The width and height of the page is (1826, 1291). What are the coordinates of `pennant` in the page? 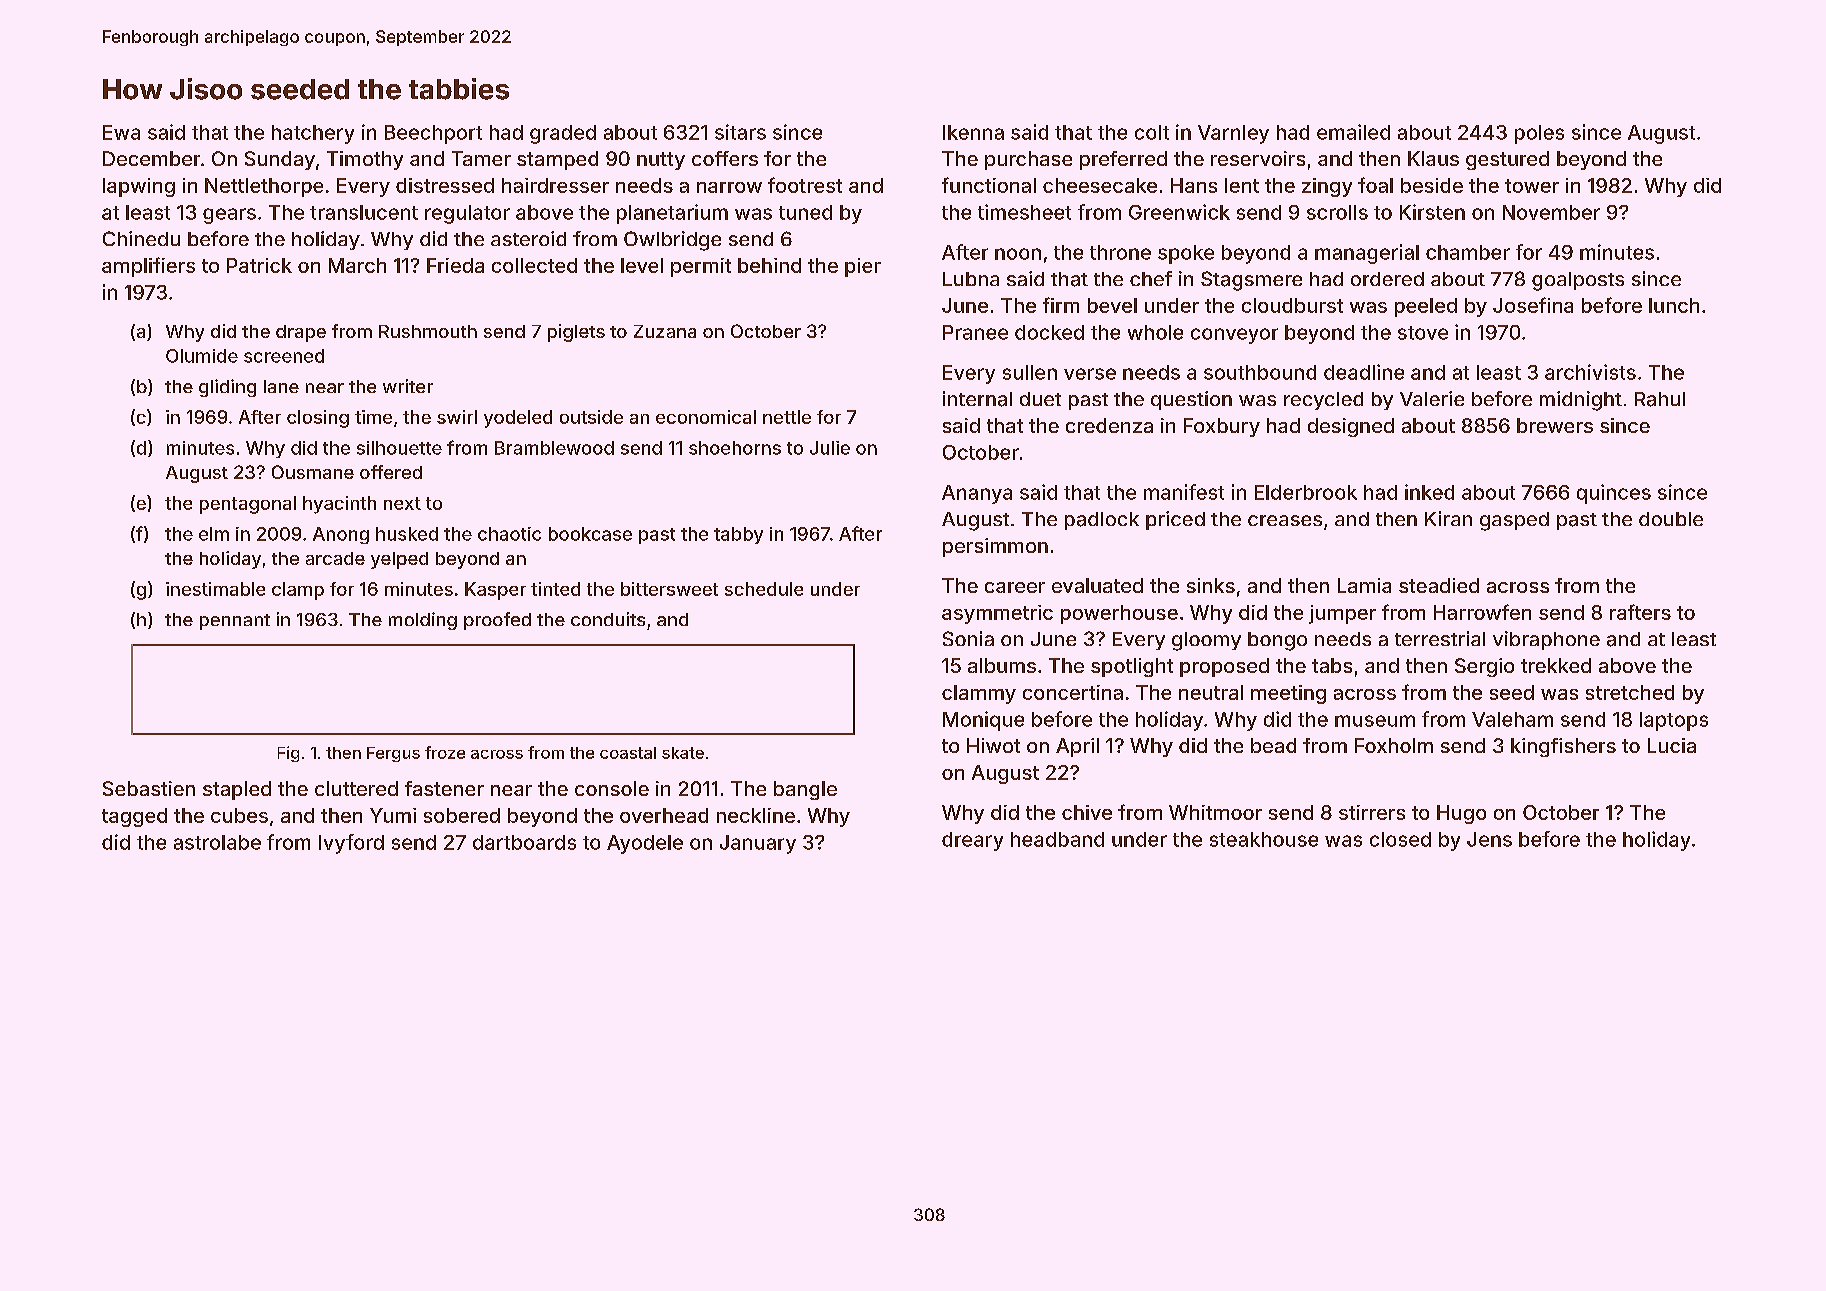 It's located at (235, 622).
